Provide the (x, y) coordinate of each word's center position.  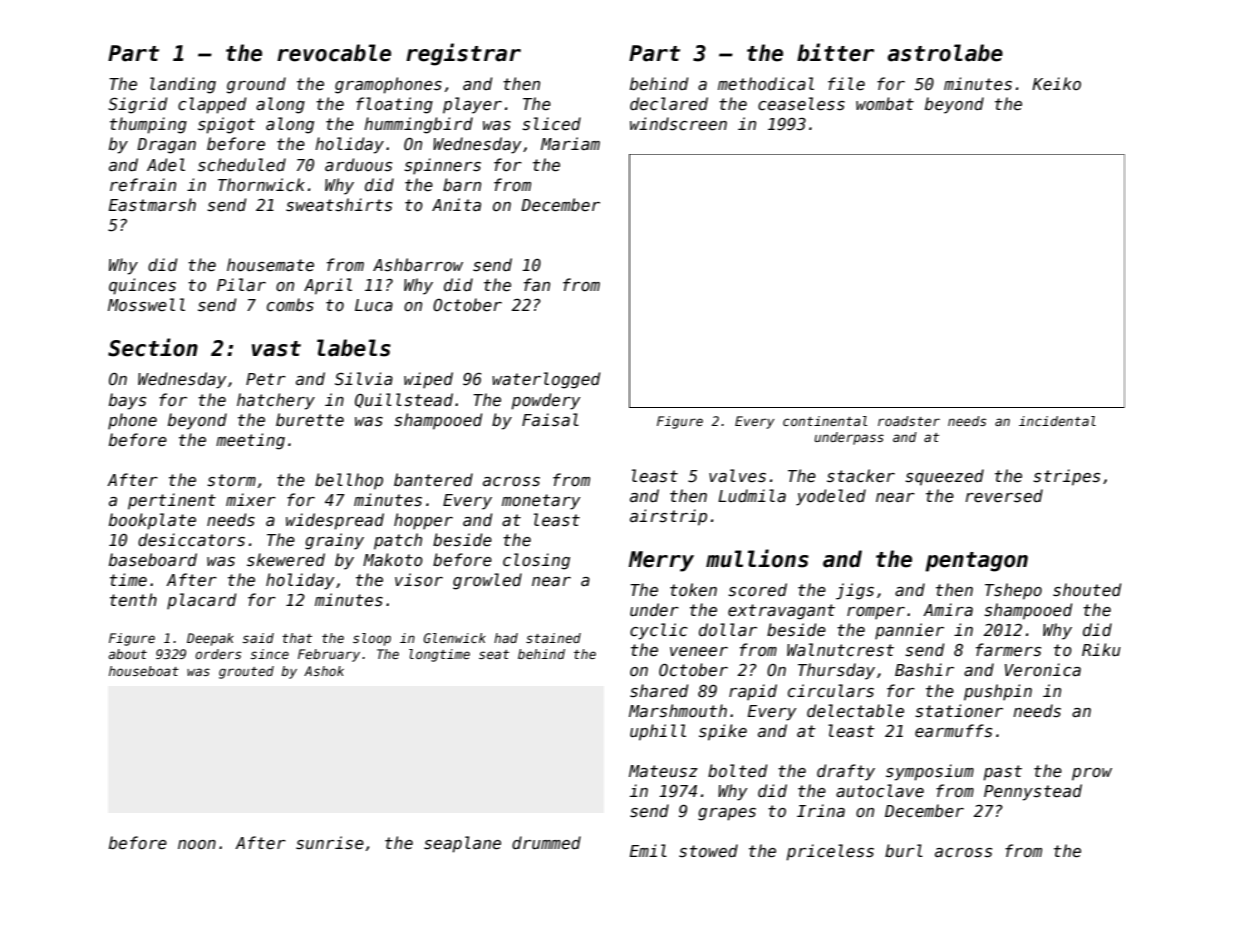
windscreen (678, 124)
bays (127, 401)
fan (537, 284)
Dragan (166, 146)
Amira (948, 609)
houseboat (144, 671)
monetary (541, 502)
